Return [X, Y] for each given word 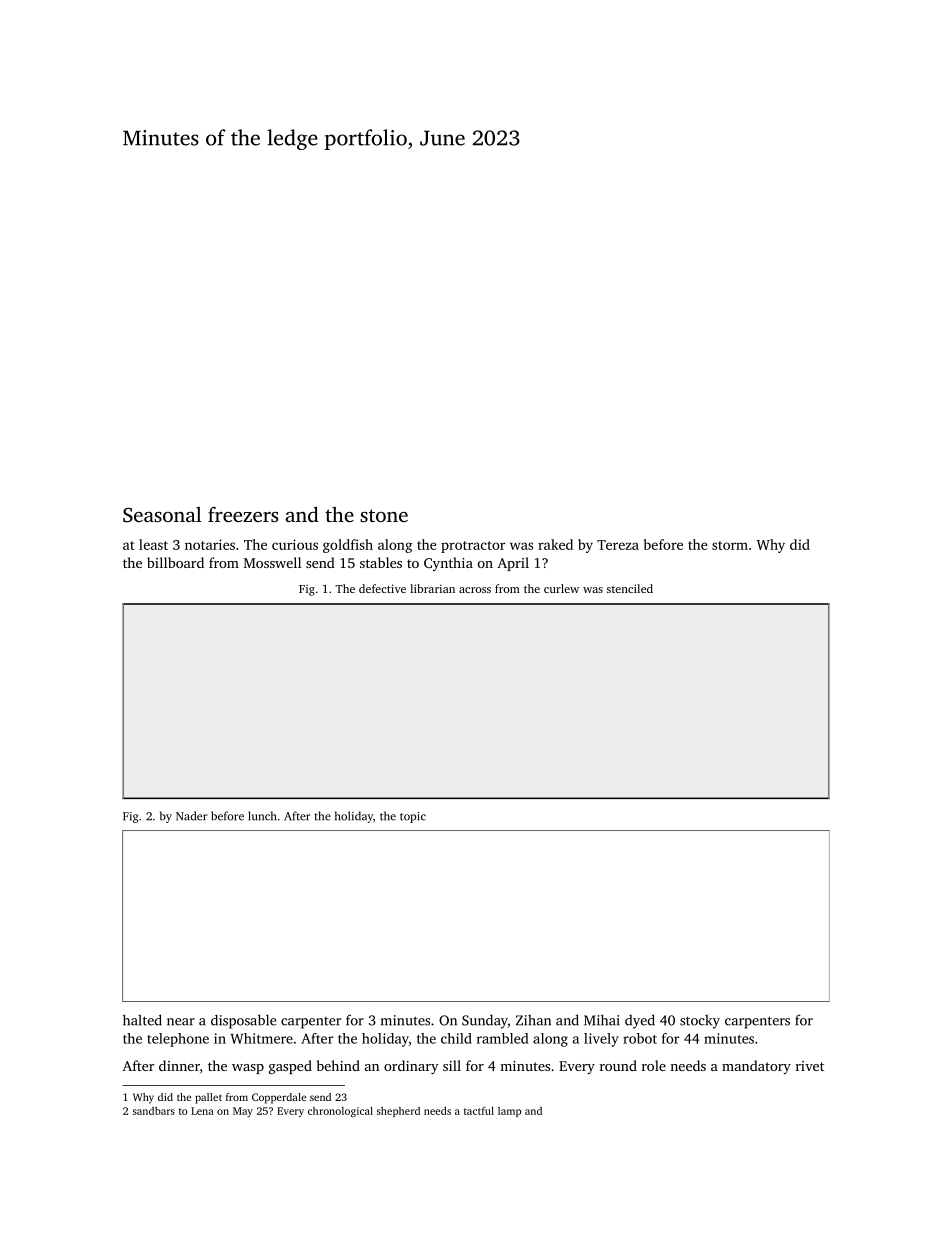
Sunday [485, 1021]
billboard [175, 562]
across [475, 590]
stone [384, 515]
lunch [262, 816]
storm [730, 545]
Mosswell [272, 562]
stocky [700, 1022]
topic [413, 817]
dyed [640, 1021]
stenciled [630, 588]
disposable [243, 1021]
